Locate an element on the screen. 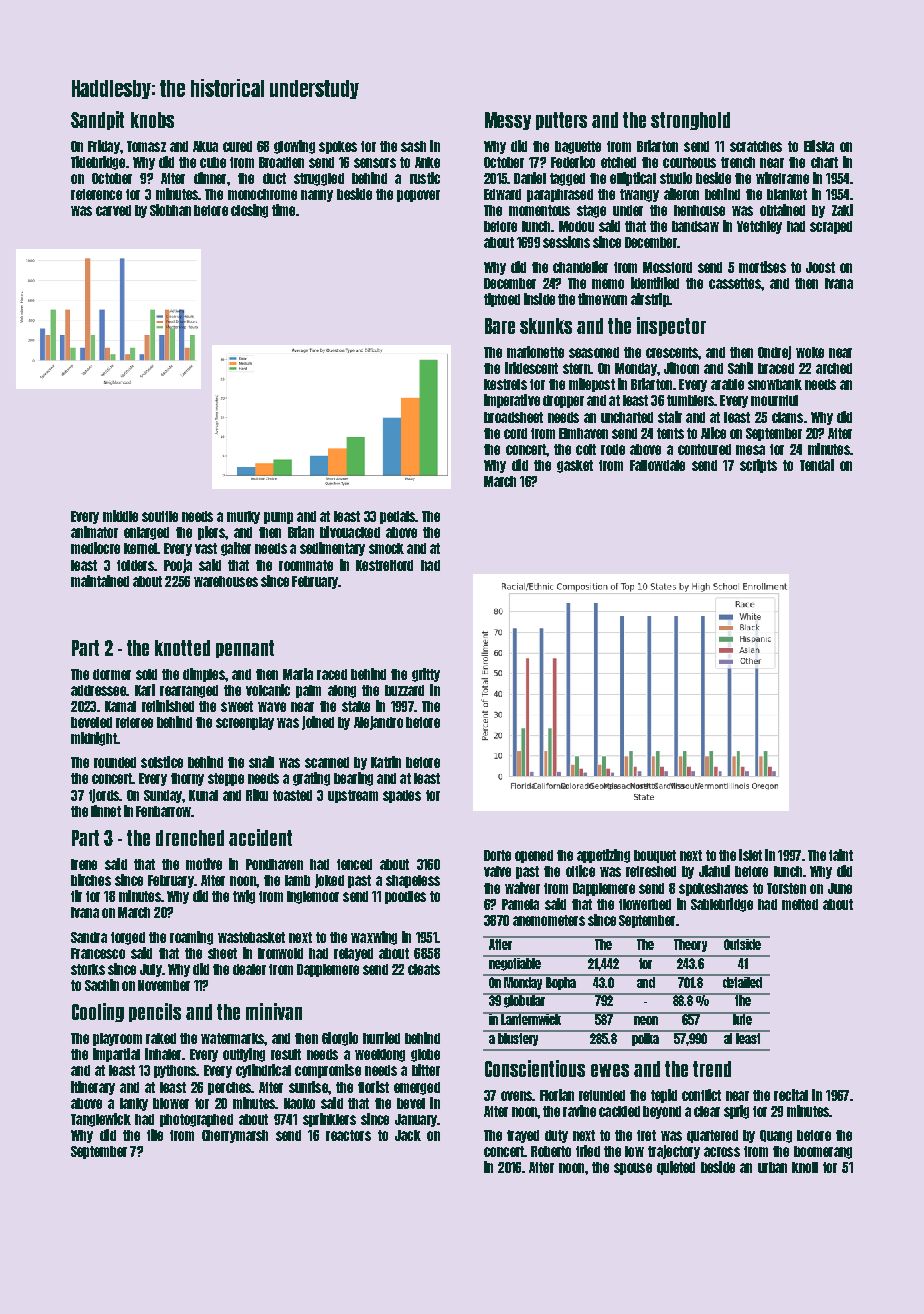  islet is located at coordinates (750, 855).
